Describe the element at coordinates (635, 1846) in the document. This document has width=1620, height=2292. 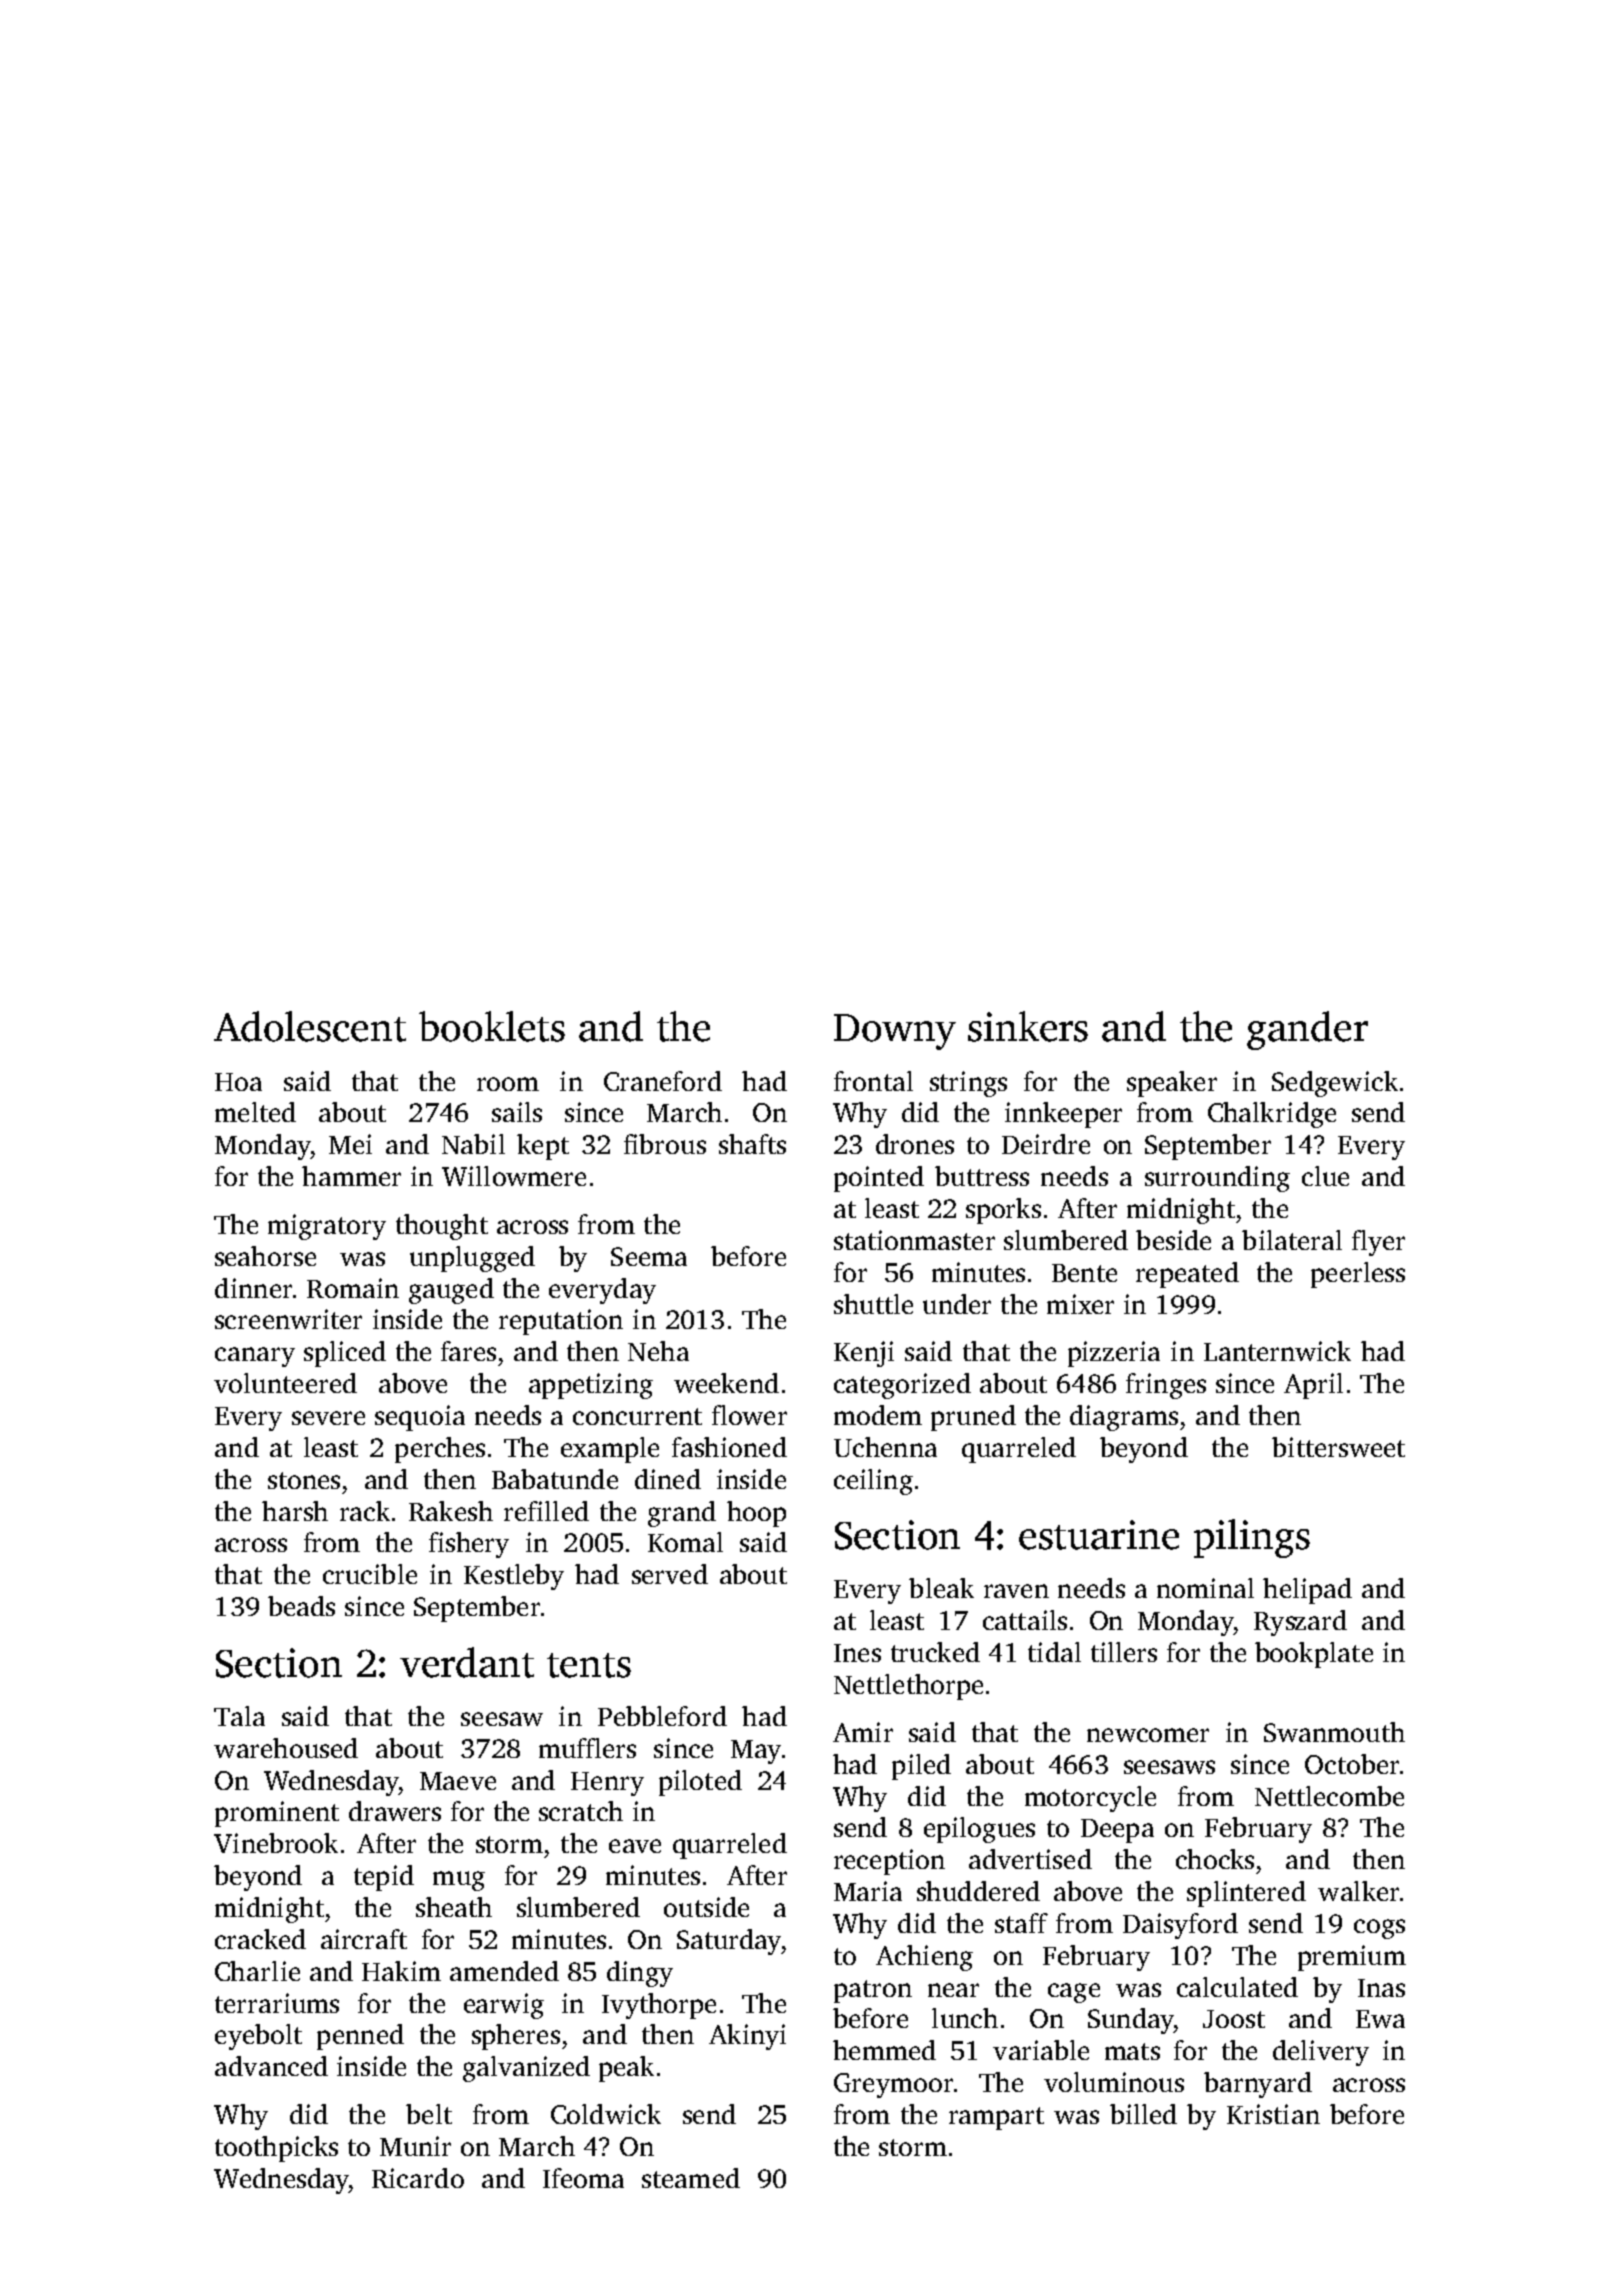
I see `eave` at that location.
